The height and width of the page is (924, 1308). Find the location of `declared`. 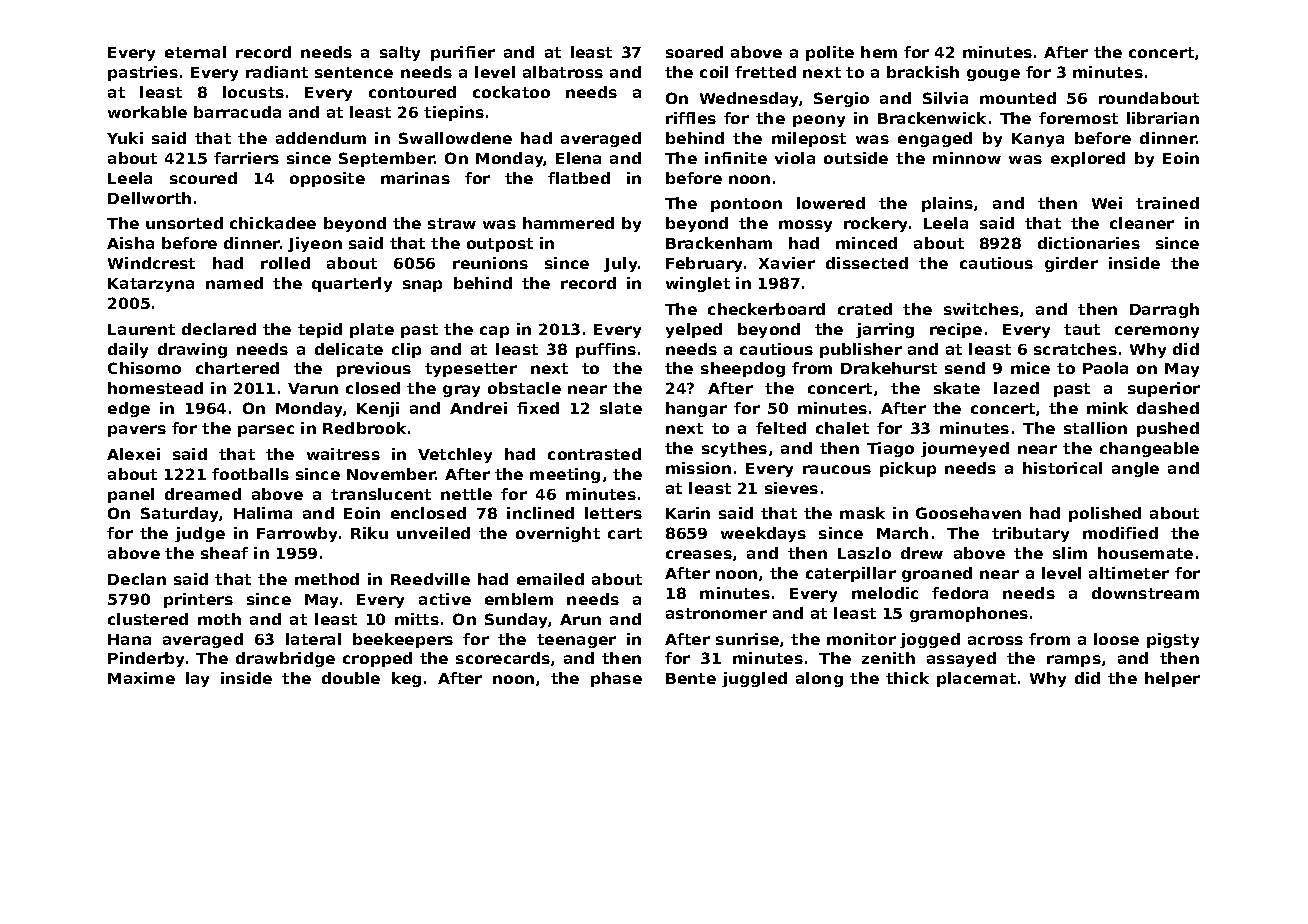

declared is located at coordinates (219, 329).
